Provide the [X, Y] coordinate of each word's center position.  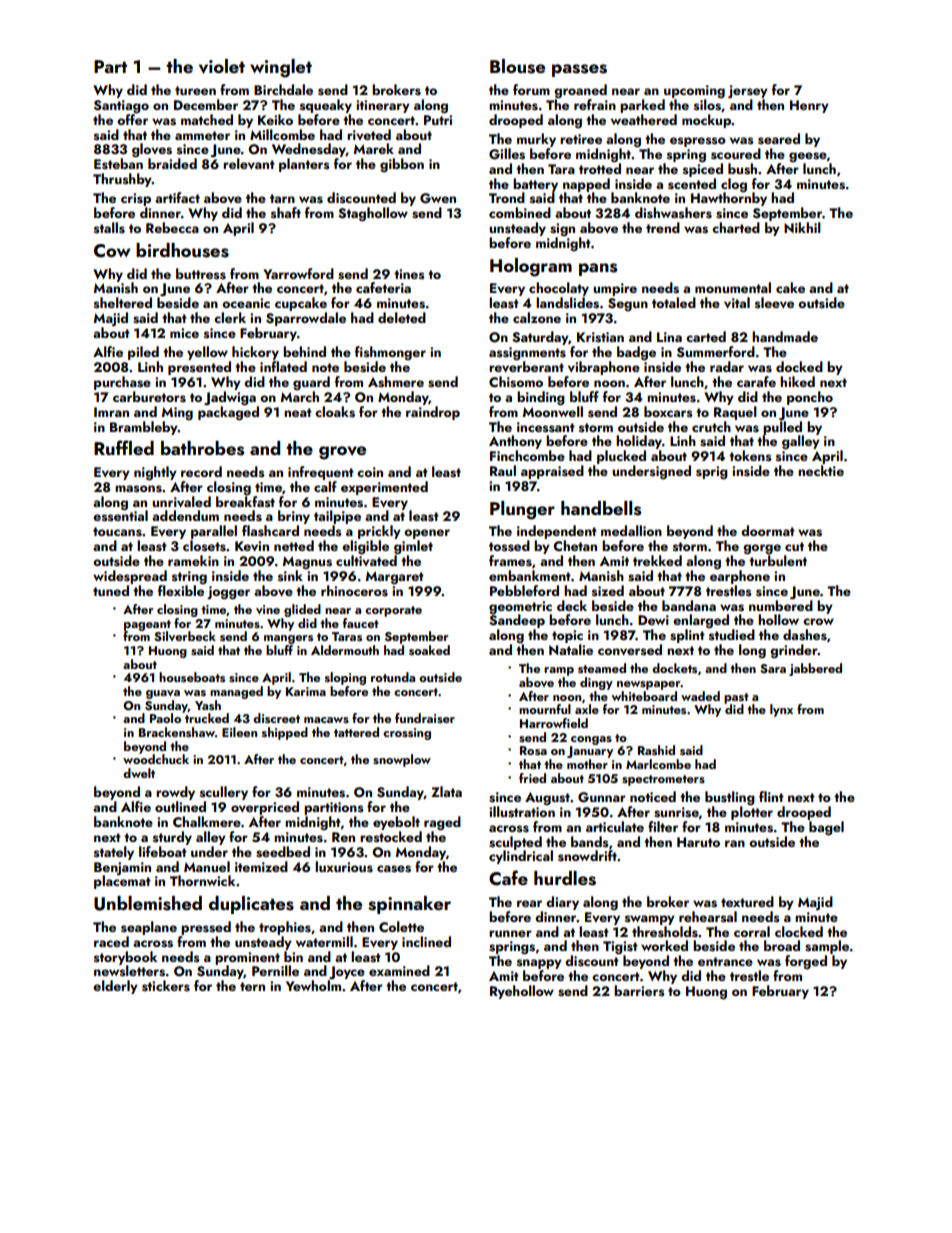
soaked [429, 650]
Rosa [533, 750]
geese [808, 157]
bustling [730, 798]
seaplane [149, 928]
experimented [384, 488]
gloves [152, 150]
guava [163, 694]
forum [531, 89]
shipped [285, 733]
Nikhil [802, 227]
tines [409, 274]
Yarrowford [298, 273]
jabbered [815, 669]
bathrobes [202, 448]
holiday [639, 442]
